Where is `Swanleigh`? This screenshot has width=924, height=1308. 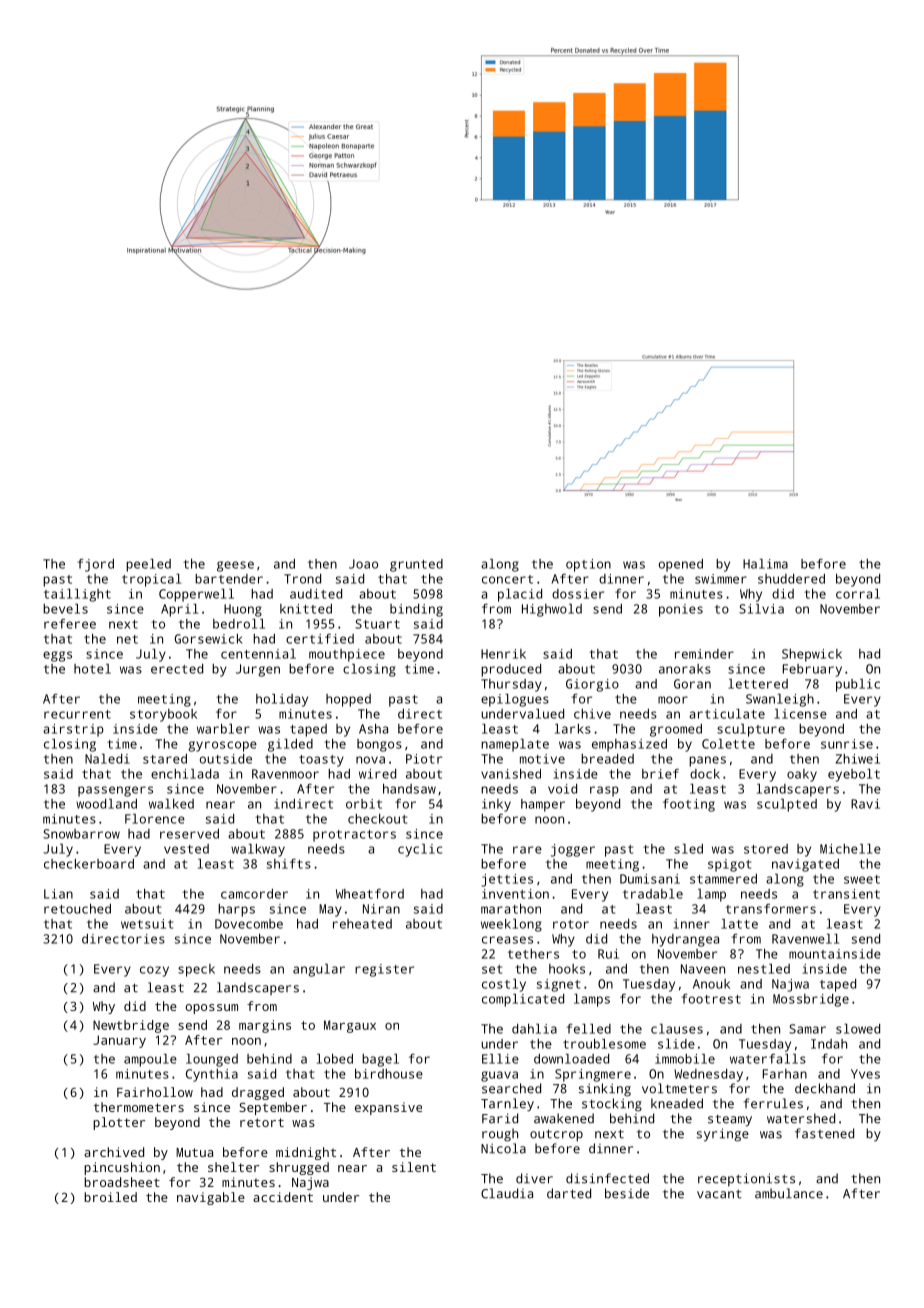
Swanleigh is located at coordinates (780, 700).
